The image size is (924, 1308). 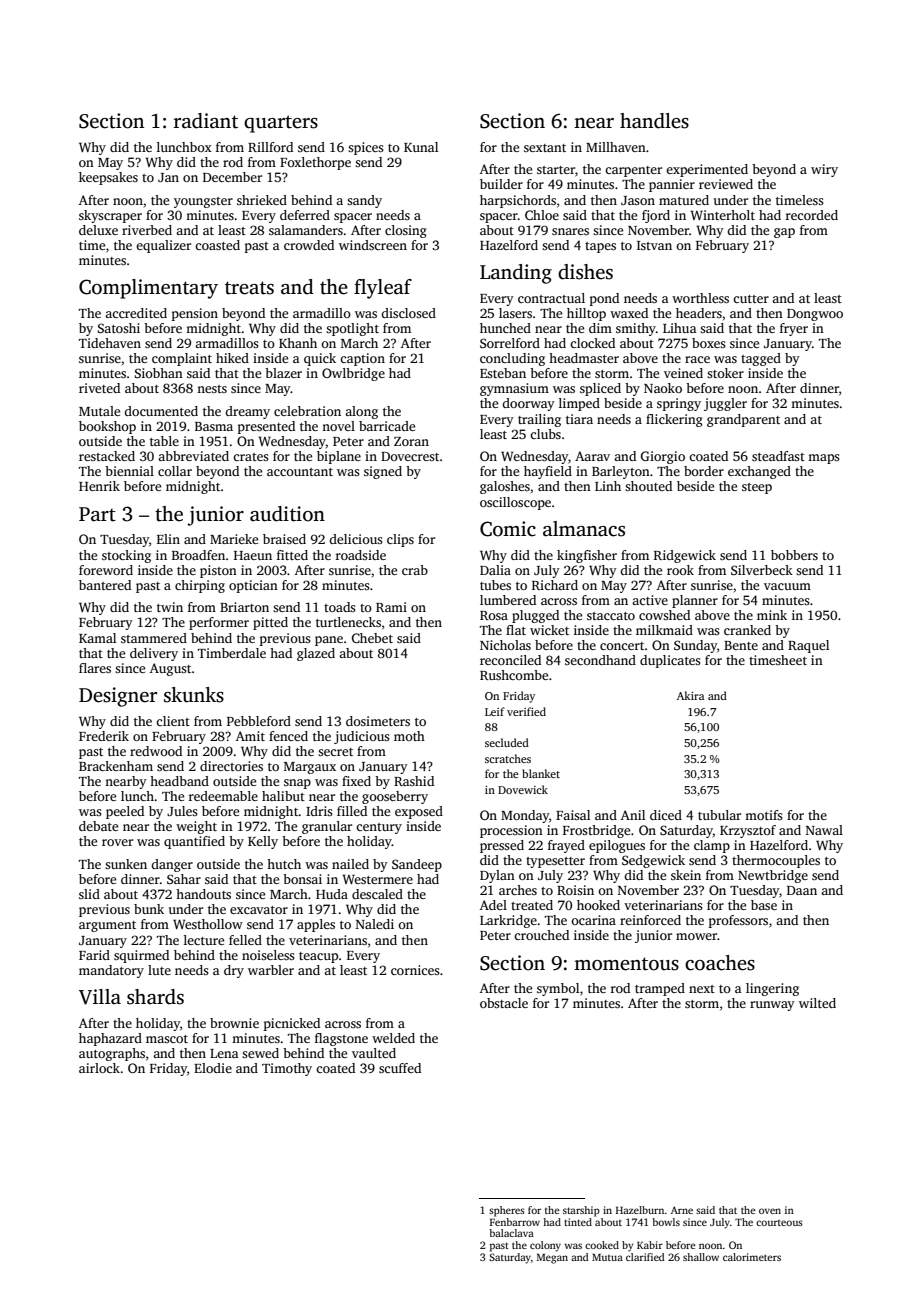 I want to click on haphazard, so click(x=110, y=1039).
